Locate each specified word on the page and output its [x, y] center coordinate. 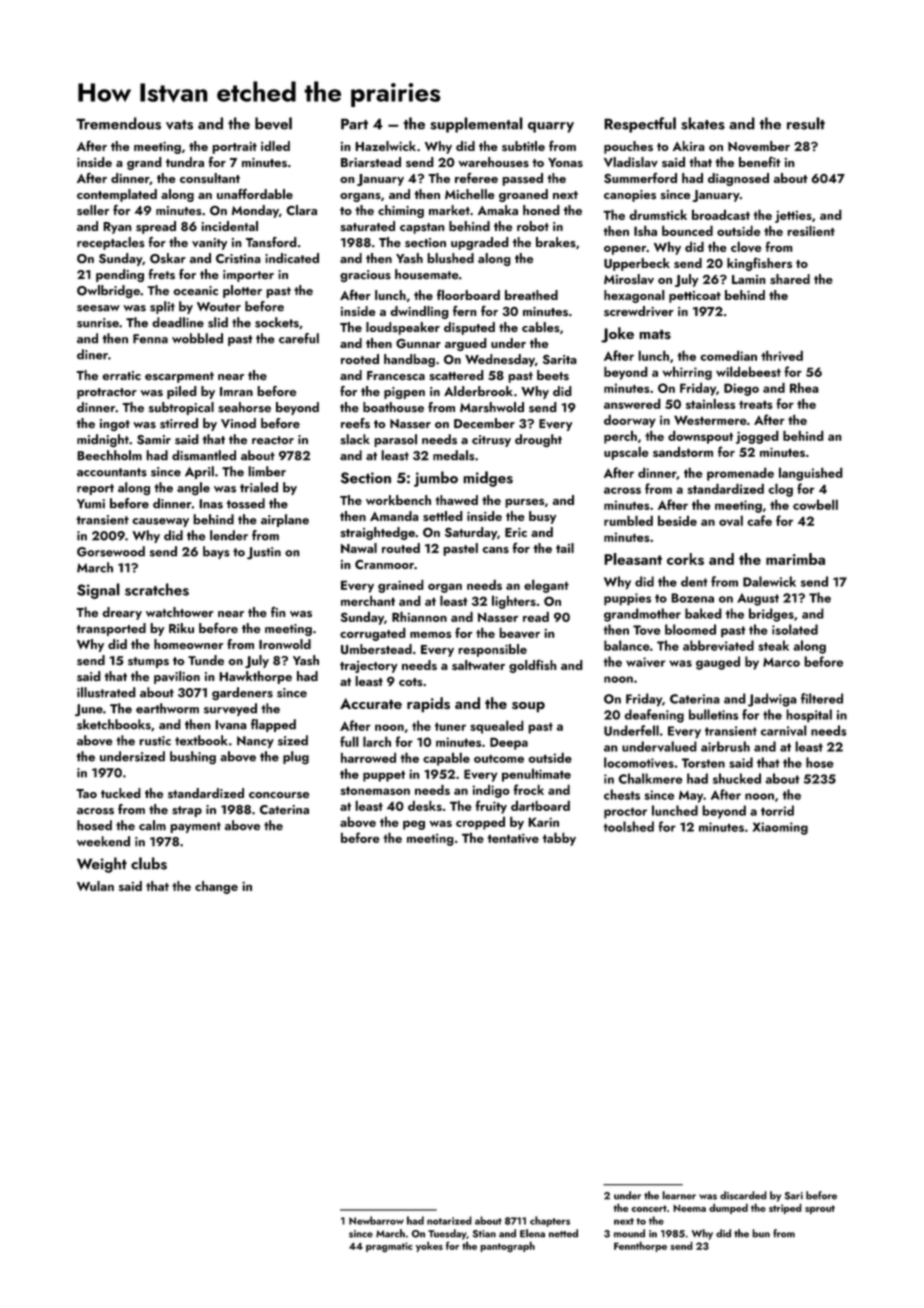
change [216, 887]
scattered [456, 375]
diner [92, 354]
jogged [757, 437]
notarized [449, 1220]
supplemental [477, 125]
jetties [793, 217]
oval [731, 520]
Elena [532, 1233]
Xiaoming [780, 828]
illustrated [106, 692]
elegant [546, 586]
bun [761, 1233]
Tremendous [118, 123]
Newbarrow [376, 1220]
